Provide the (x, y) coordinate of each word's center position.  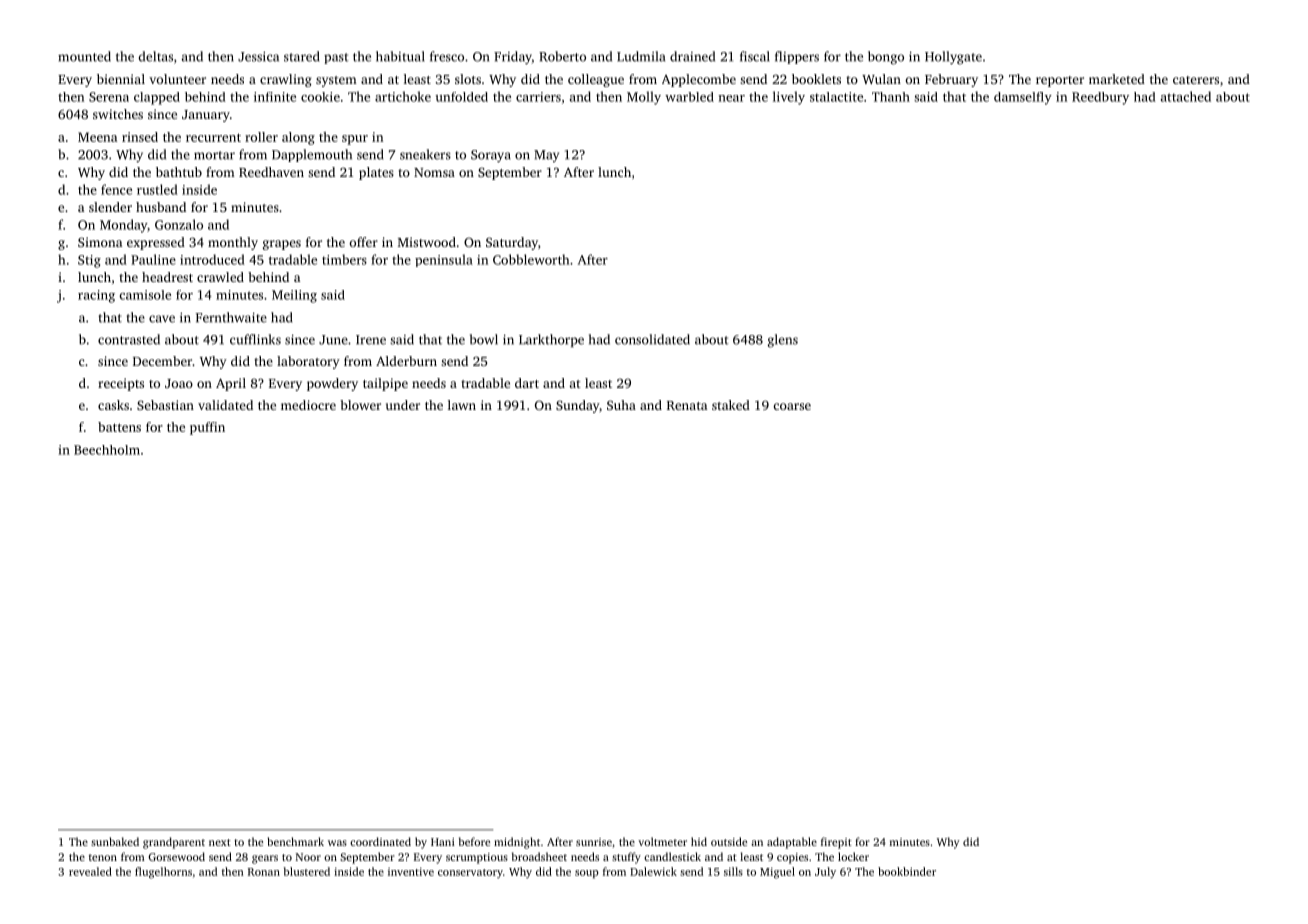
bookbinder (907, 871)
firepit (836, 843)
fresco (447, 56)
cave (162, 319)
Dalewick (653, 871)
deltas (156, 56)
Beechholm (107, 450)
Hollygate (953, 58)
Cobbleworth (531, 259)
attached (1186, 96)
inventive (411, 872)
